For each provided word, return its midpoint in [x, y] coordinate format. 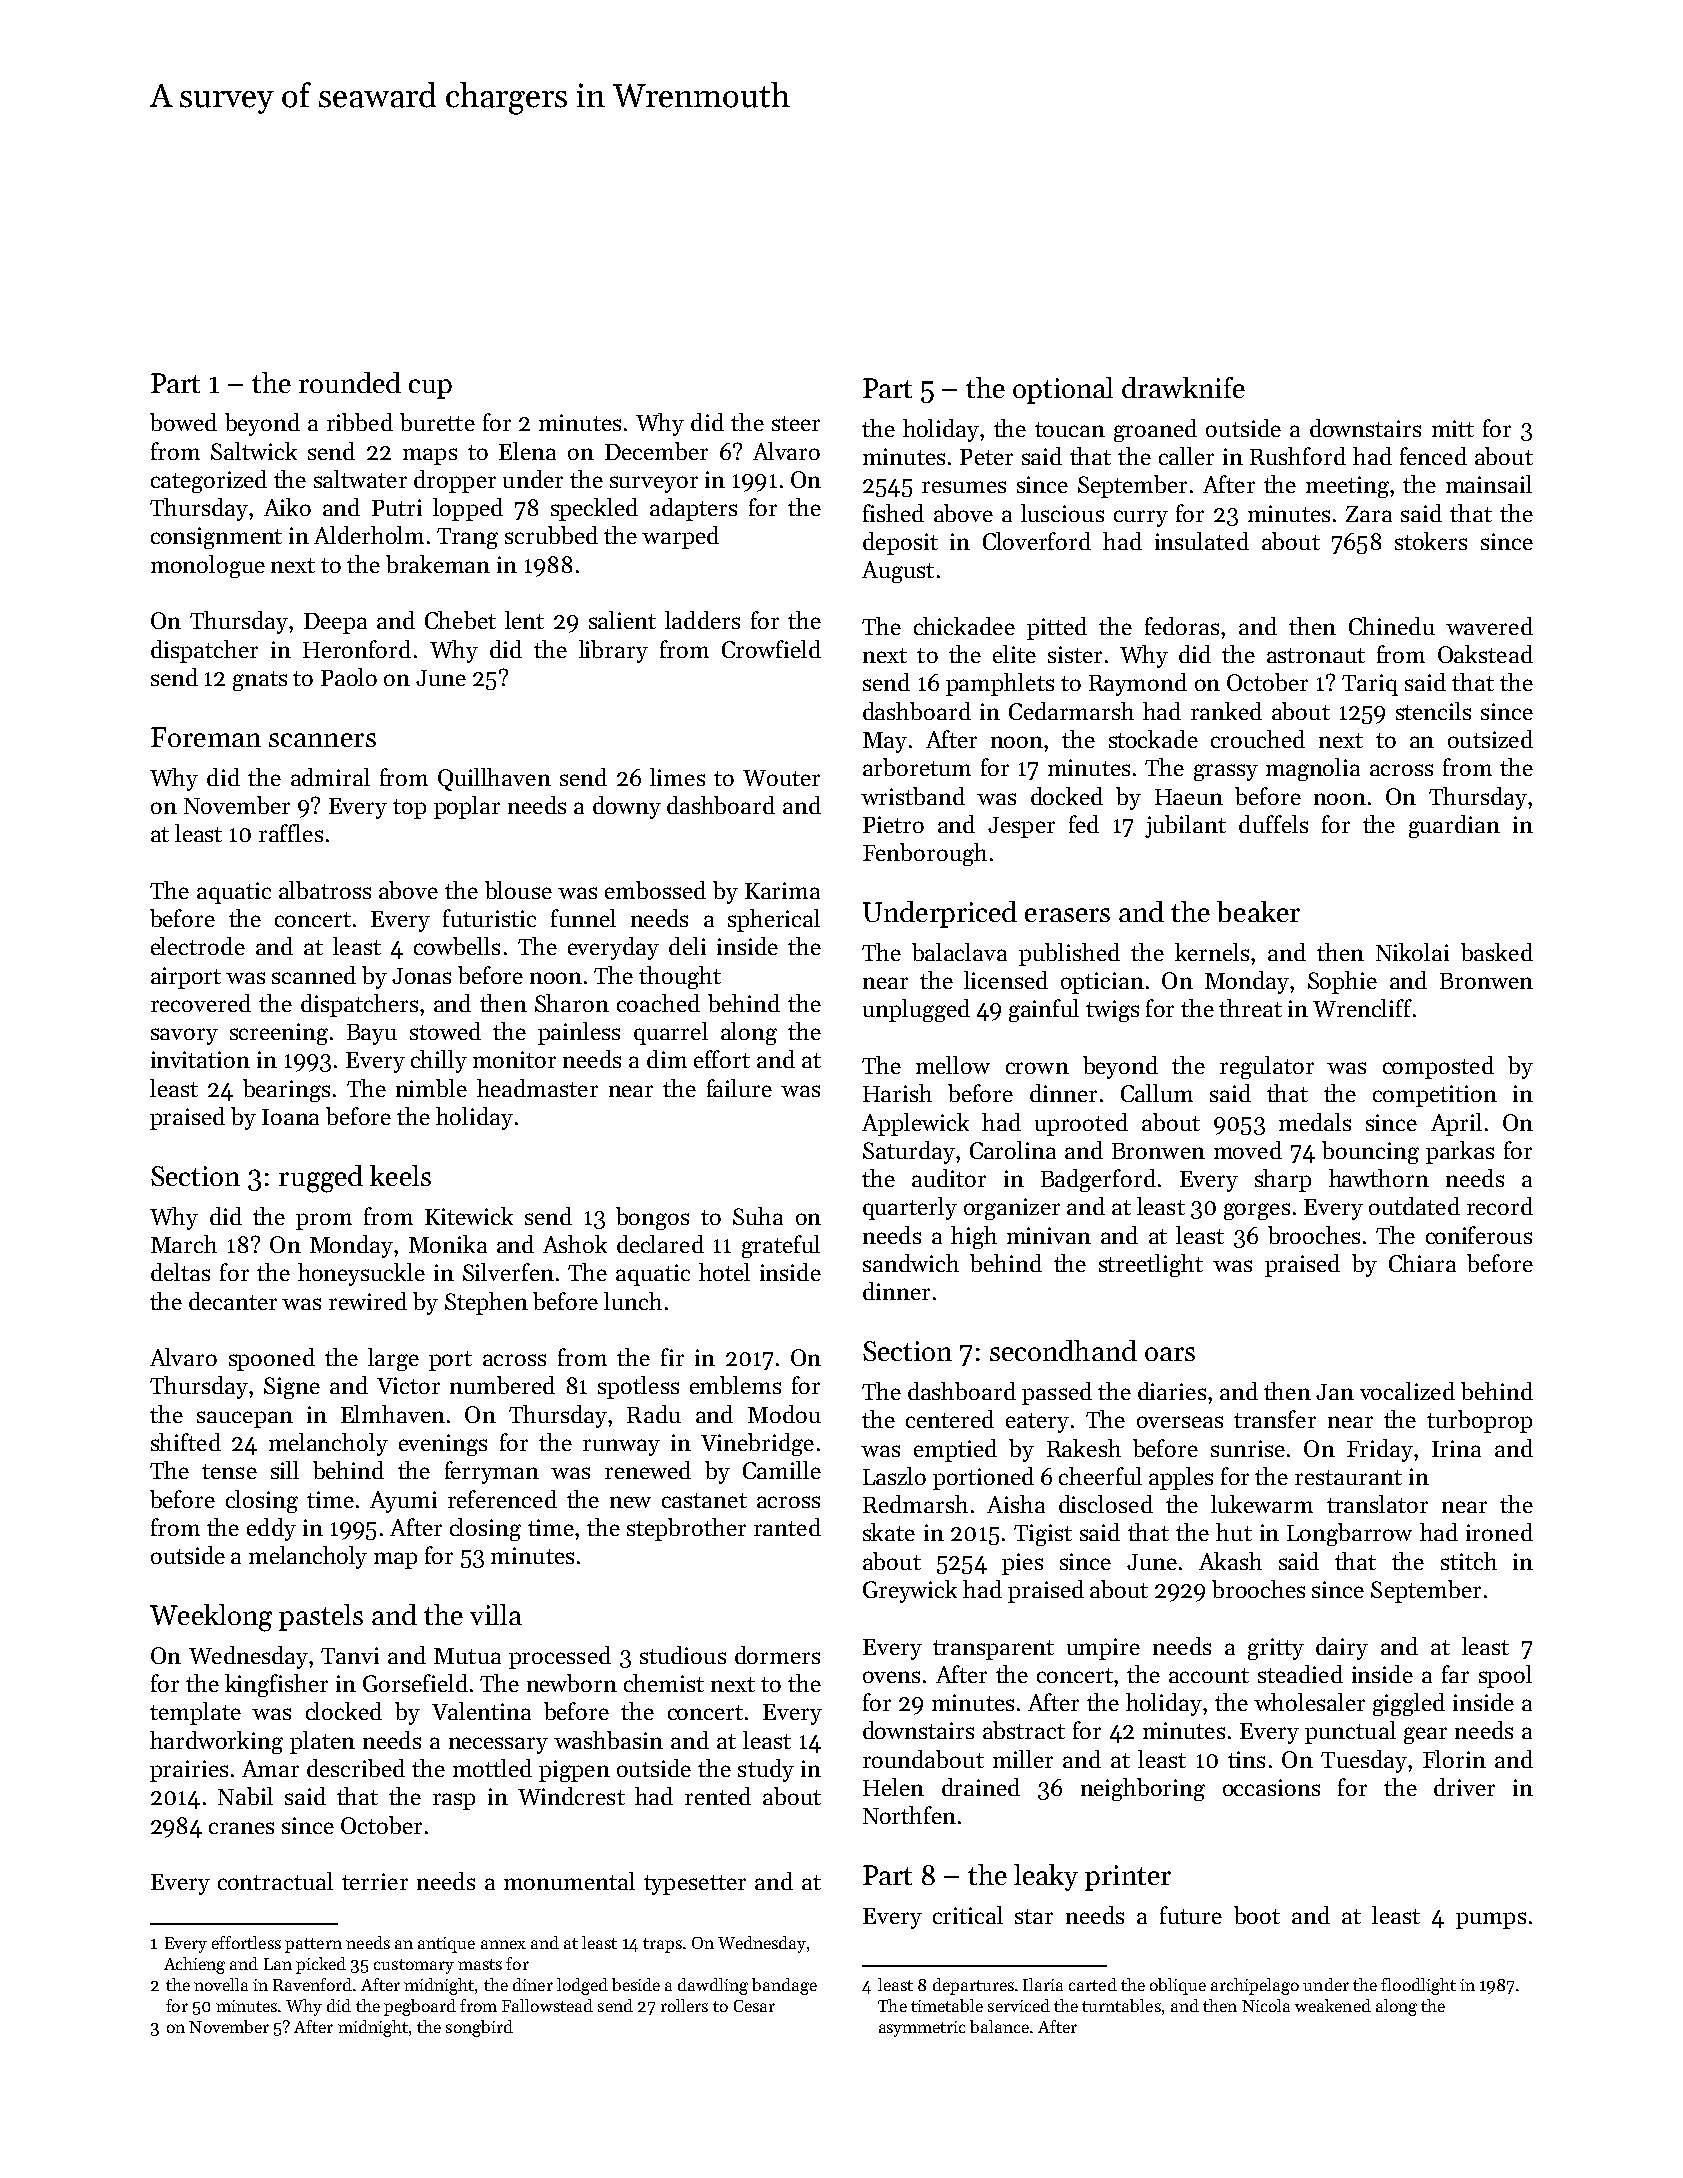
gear [1425, 1735]
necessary [498, 1745]
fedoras [1182, 626]
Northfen [909, 1815]
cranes [241, 1828]
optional [1063, 390]
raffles [291, 833]
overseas [1180, 1422]
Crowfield [771, 649]
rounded [350, 382]
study [766, 1770]
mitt [1453, 428]
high [974, 1237]
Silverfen [508, 1272]
